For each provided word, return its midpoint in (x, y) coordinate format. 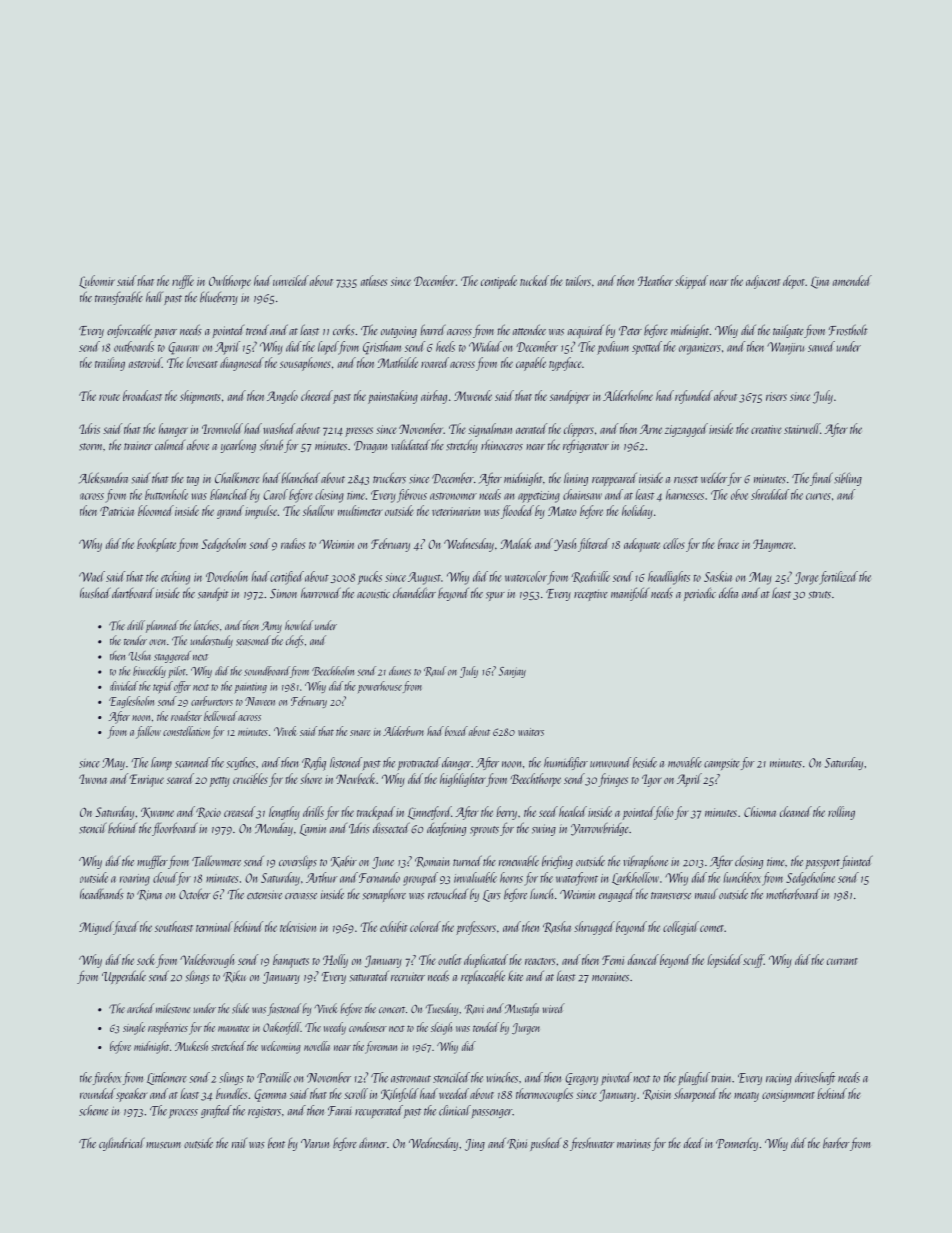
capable (531, 364)
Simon (283, 594)
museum (163, 1145)
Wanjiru (785, 348)
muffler (152, 862)
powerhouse (380, 687)
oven (157, 642)
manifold (630, 594)
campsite (722, 765)
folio (664, 813)
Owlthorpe (230, 282)
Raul (435, 671)
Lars (492, 896)
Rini (517, 1144)
